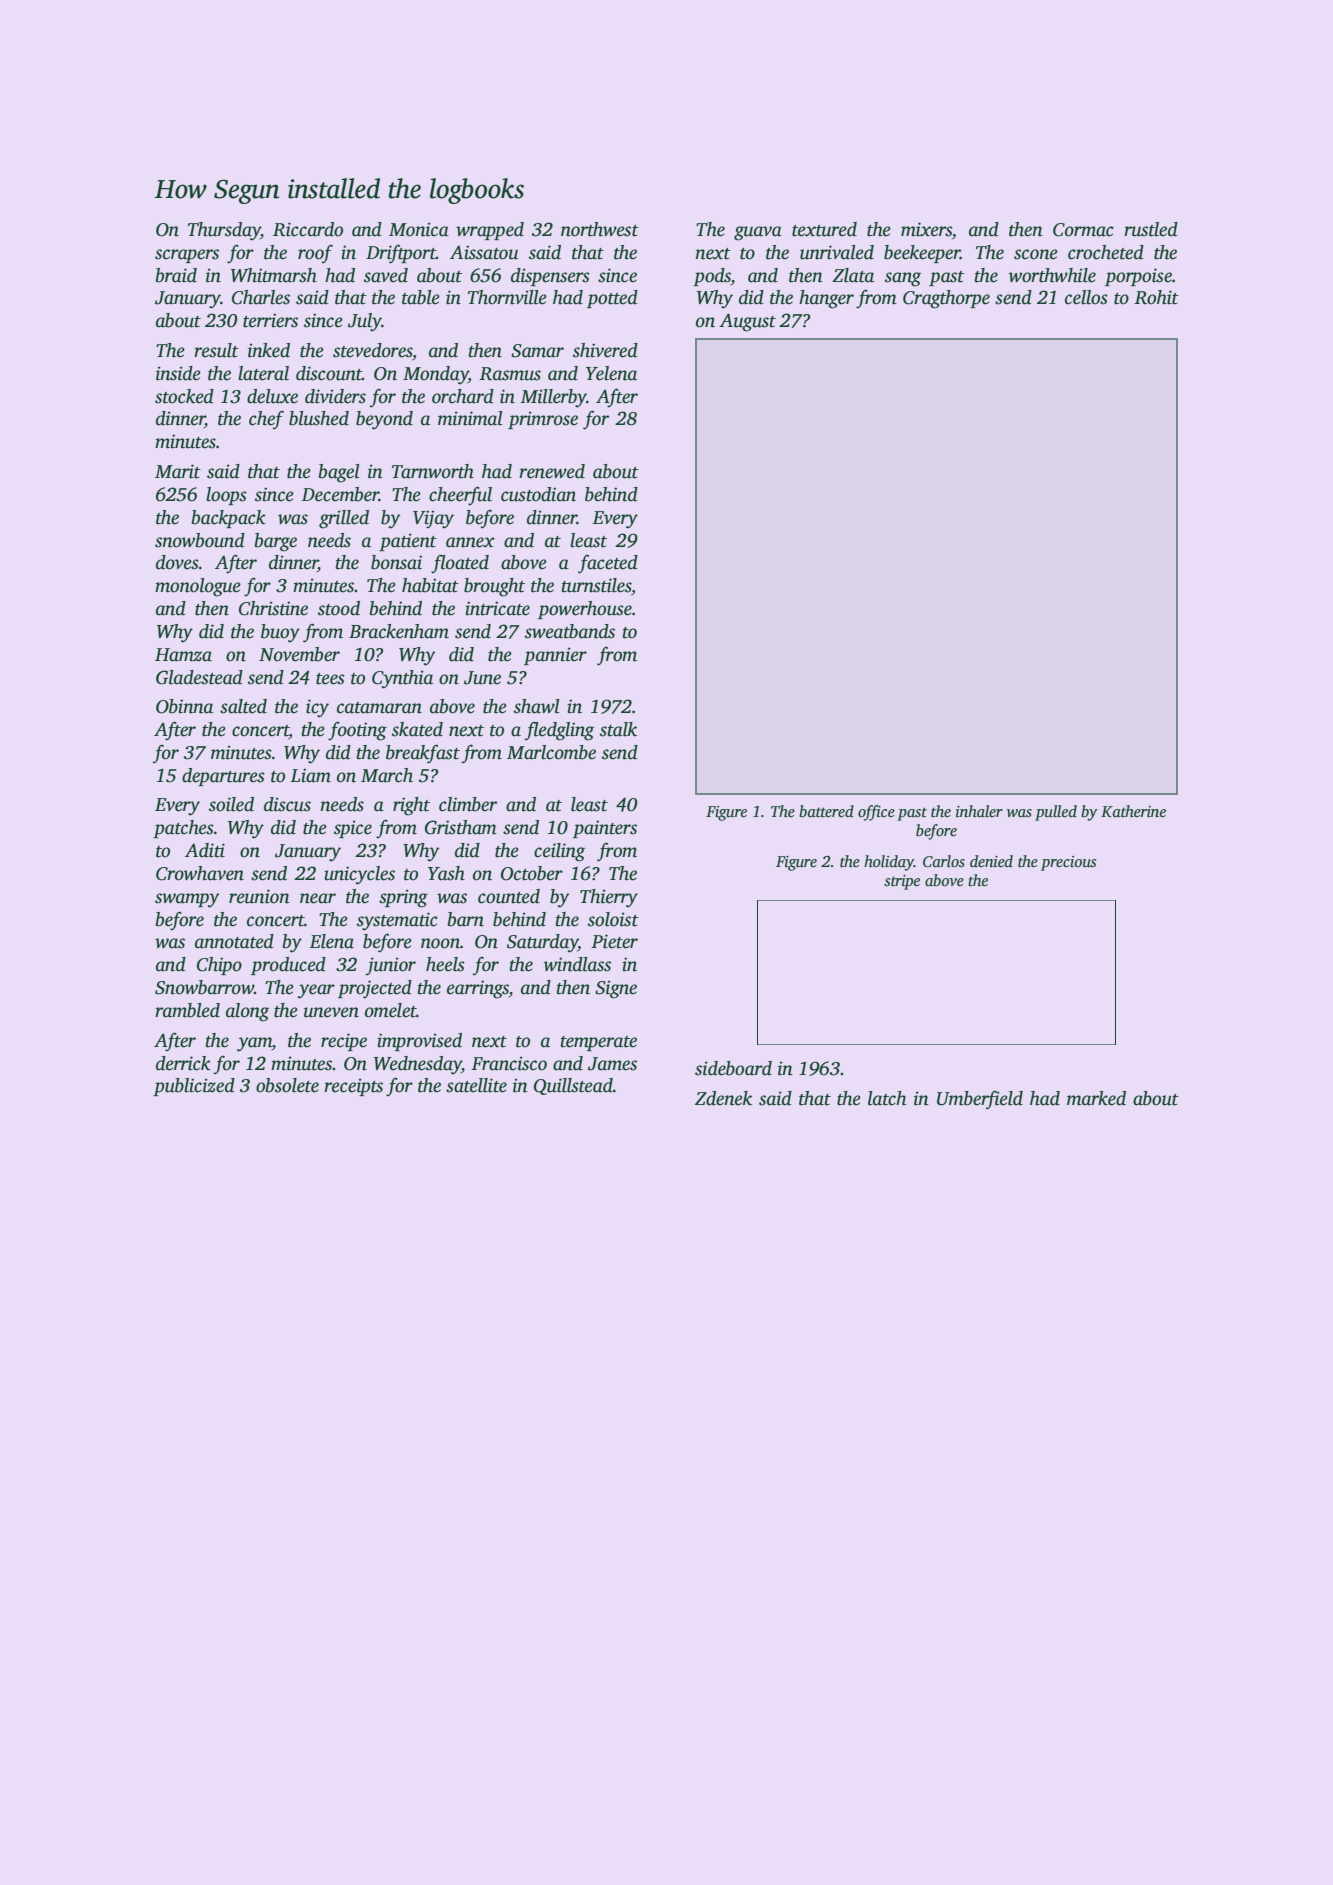  What do you see at coordinates (712, 277) in the screenshot?
I see `pods` at bounding box center [712, 277].
